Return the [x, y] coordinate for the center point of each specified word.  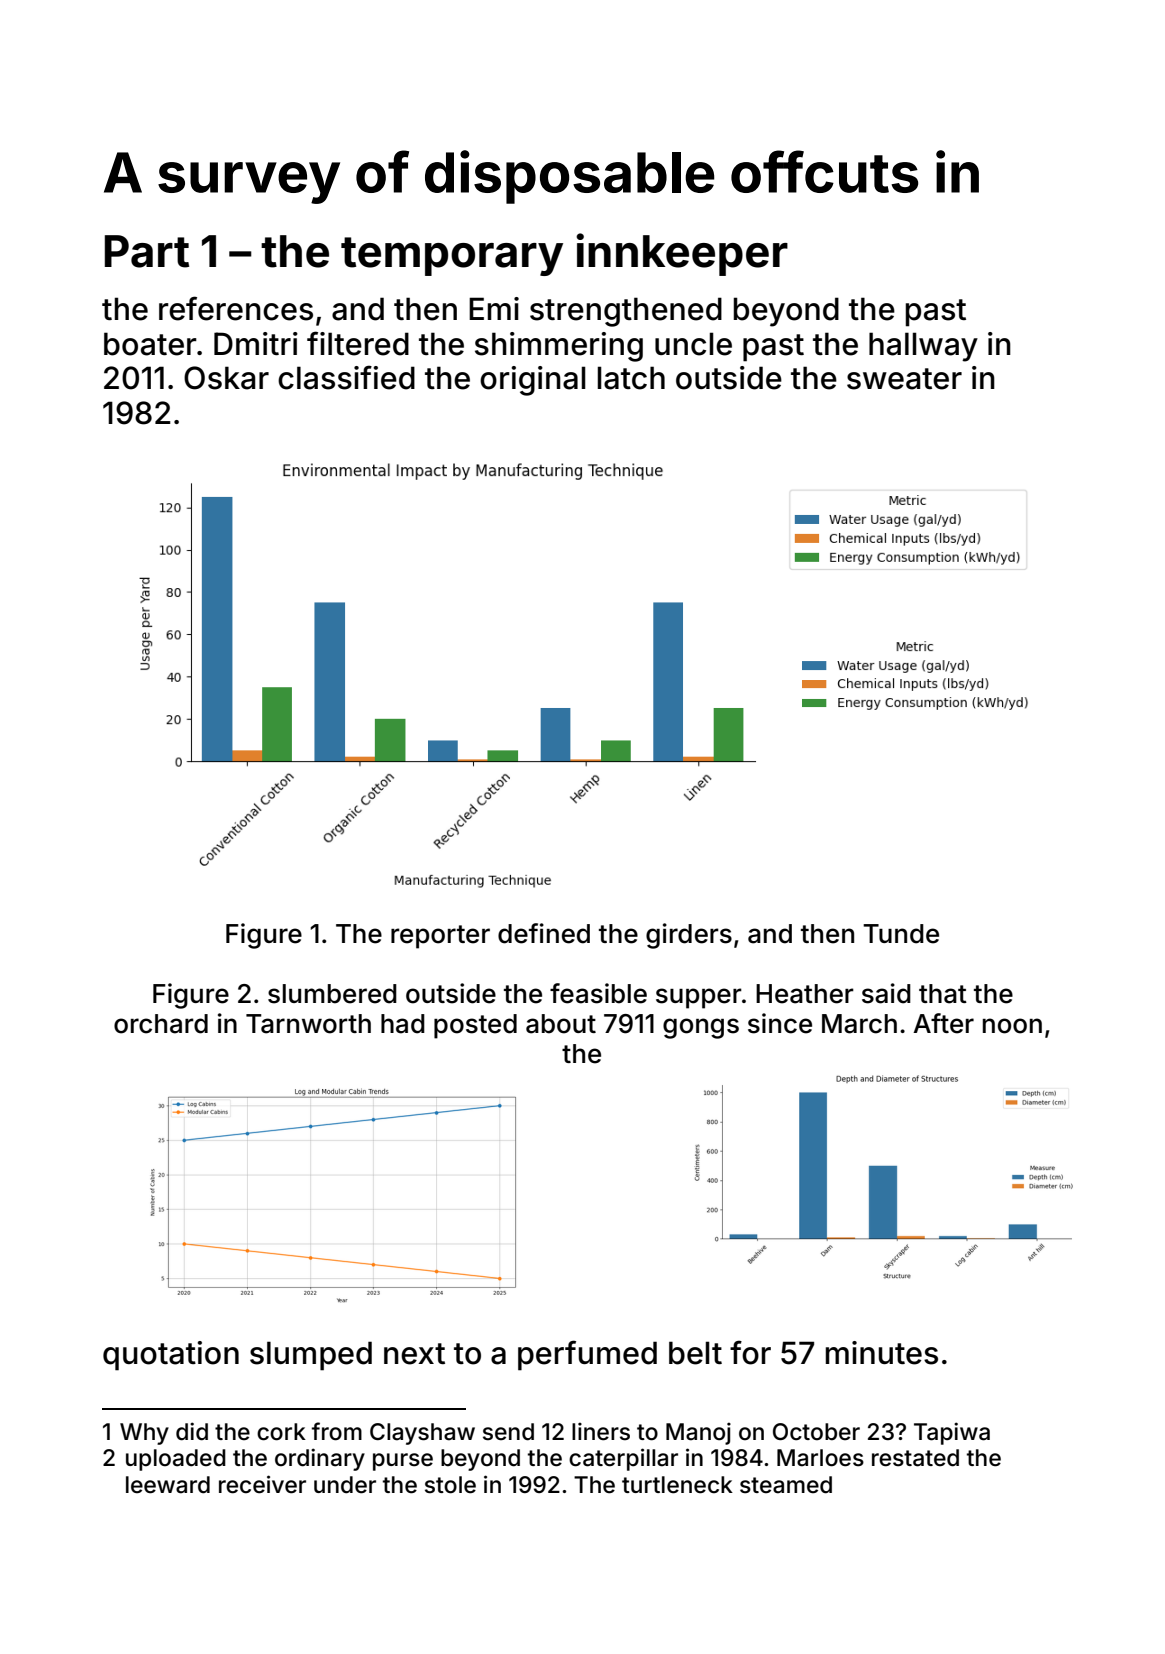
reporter [440, 937]
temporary [452, 256]
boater [150, 344]
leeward [168, 1485]
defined [544, 933]
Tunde [901, 934]
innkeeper [682, 254]
